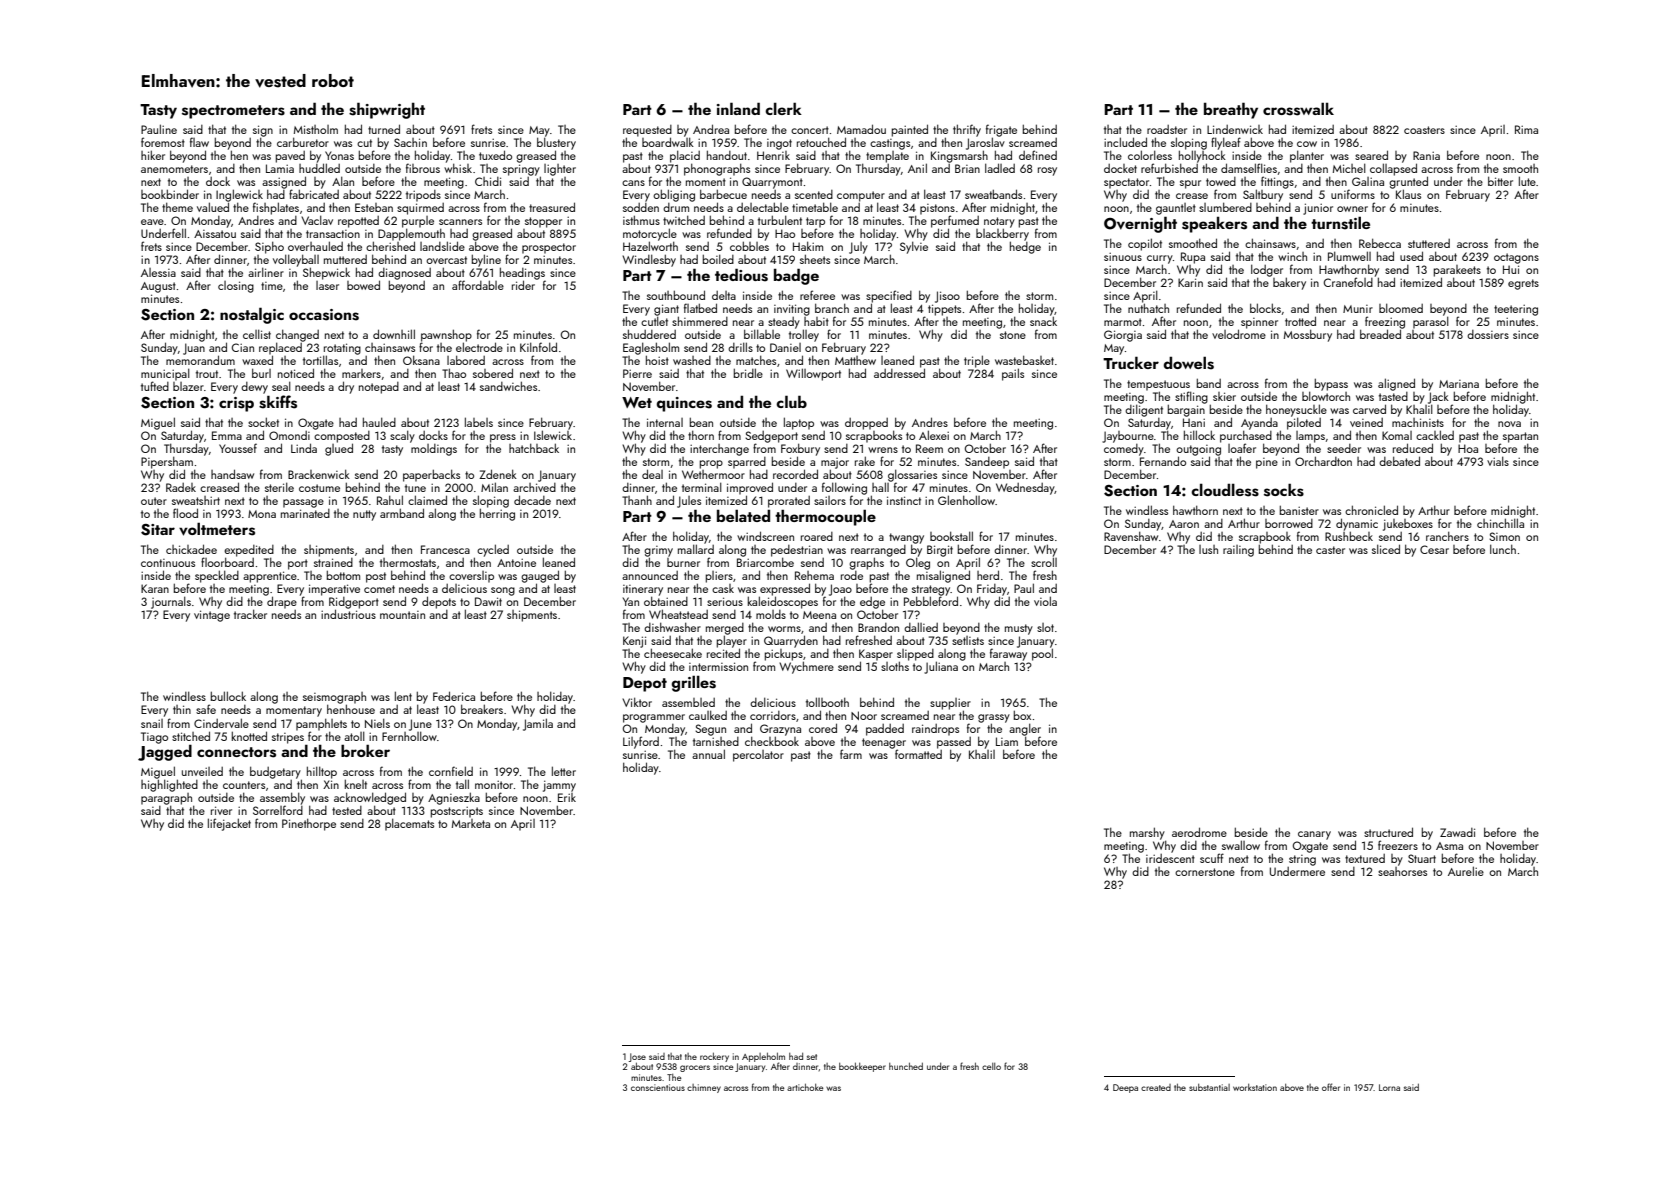 The width and height of the page is (1680, 1188). Describe the element at coordinates (409, 824) in the page. I see `placemats` at that location.
